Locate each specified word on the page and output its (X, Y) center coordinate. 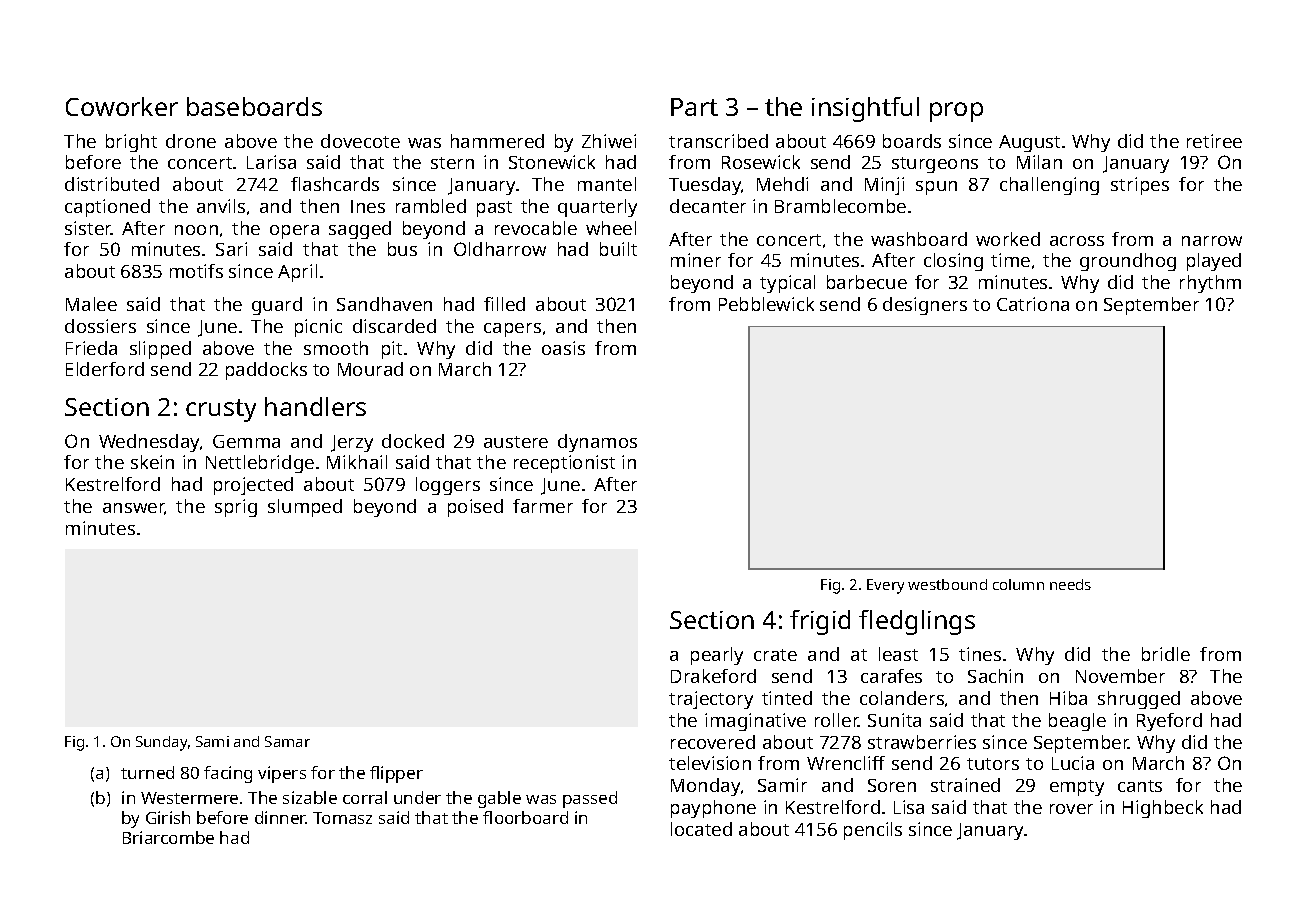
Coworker (122, 106)
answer (134, 509)
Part (694, 107)
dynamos (597, 443)
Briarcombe (168, 837)
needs (1070, 584)
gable (499, 799)
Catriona (1033, 304)
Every (885, 586)
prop (956, 112)
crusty (221, 410)
